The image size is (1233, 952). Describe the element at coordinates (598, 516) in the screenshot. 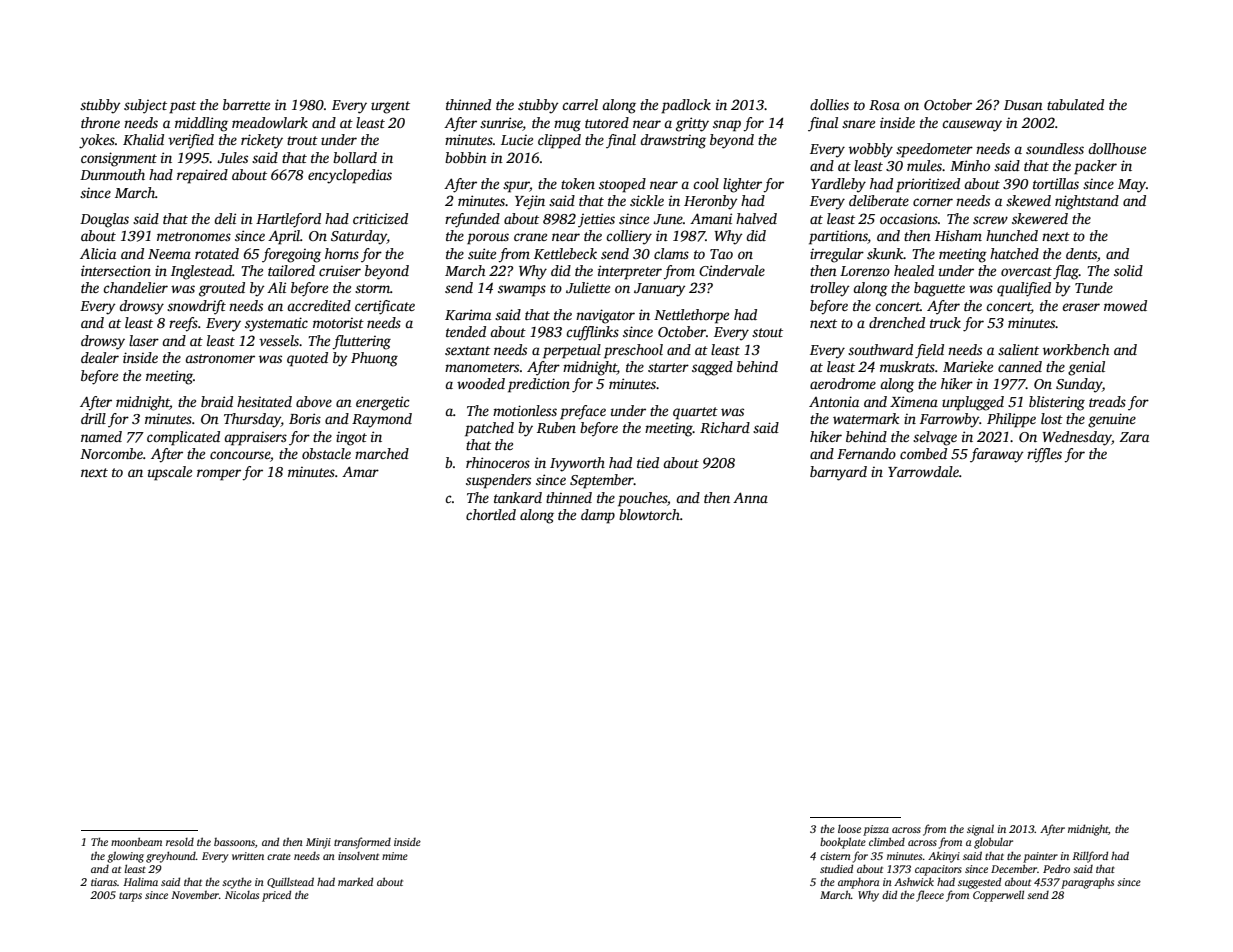

I see `damp` at that location.
